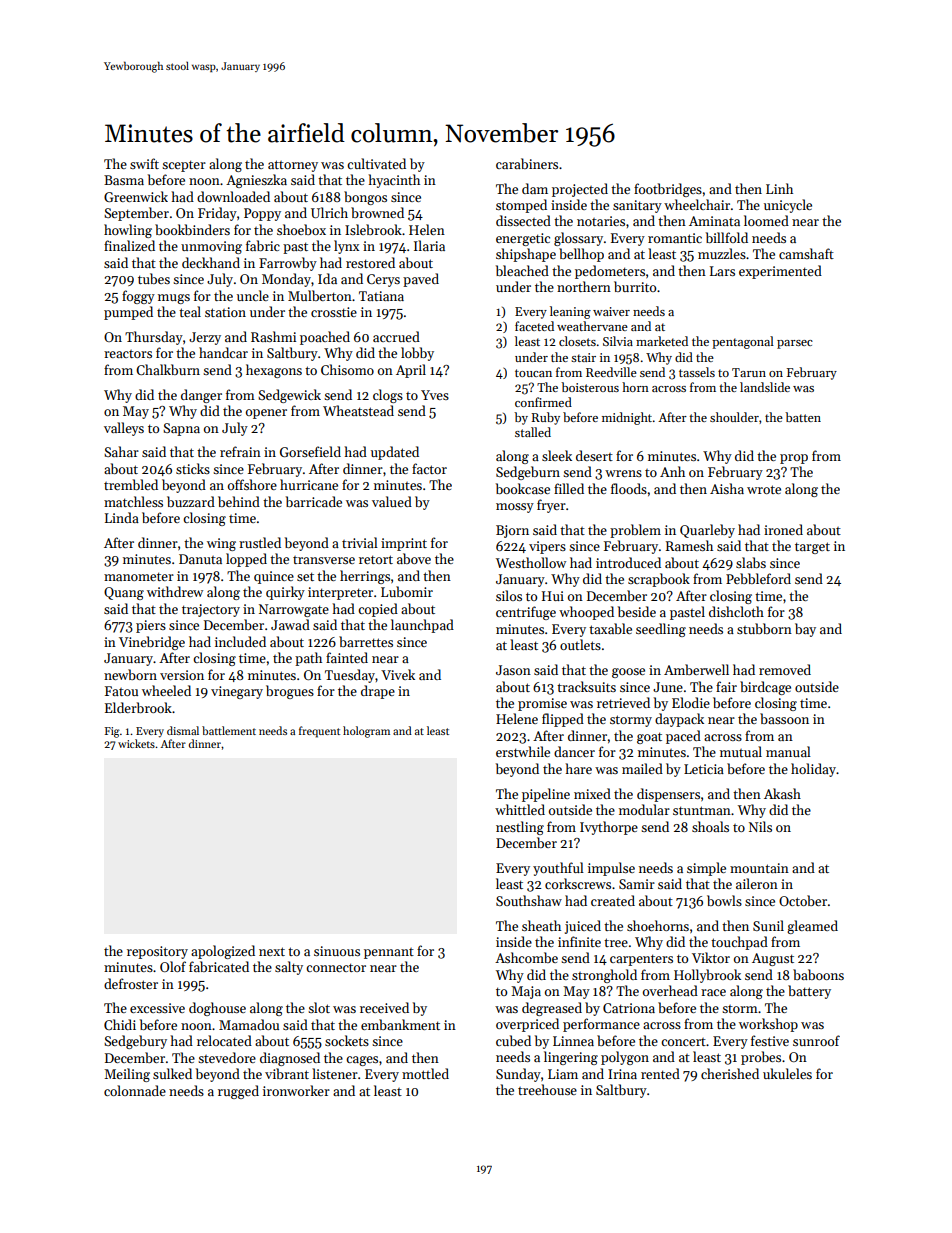  I want to click on wrote, so click(764, 489).
